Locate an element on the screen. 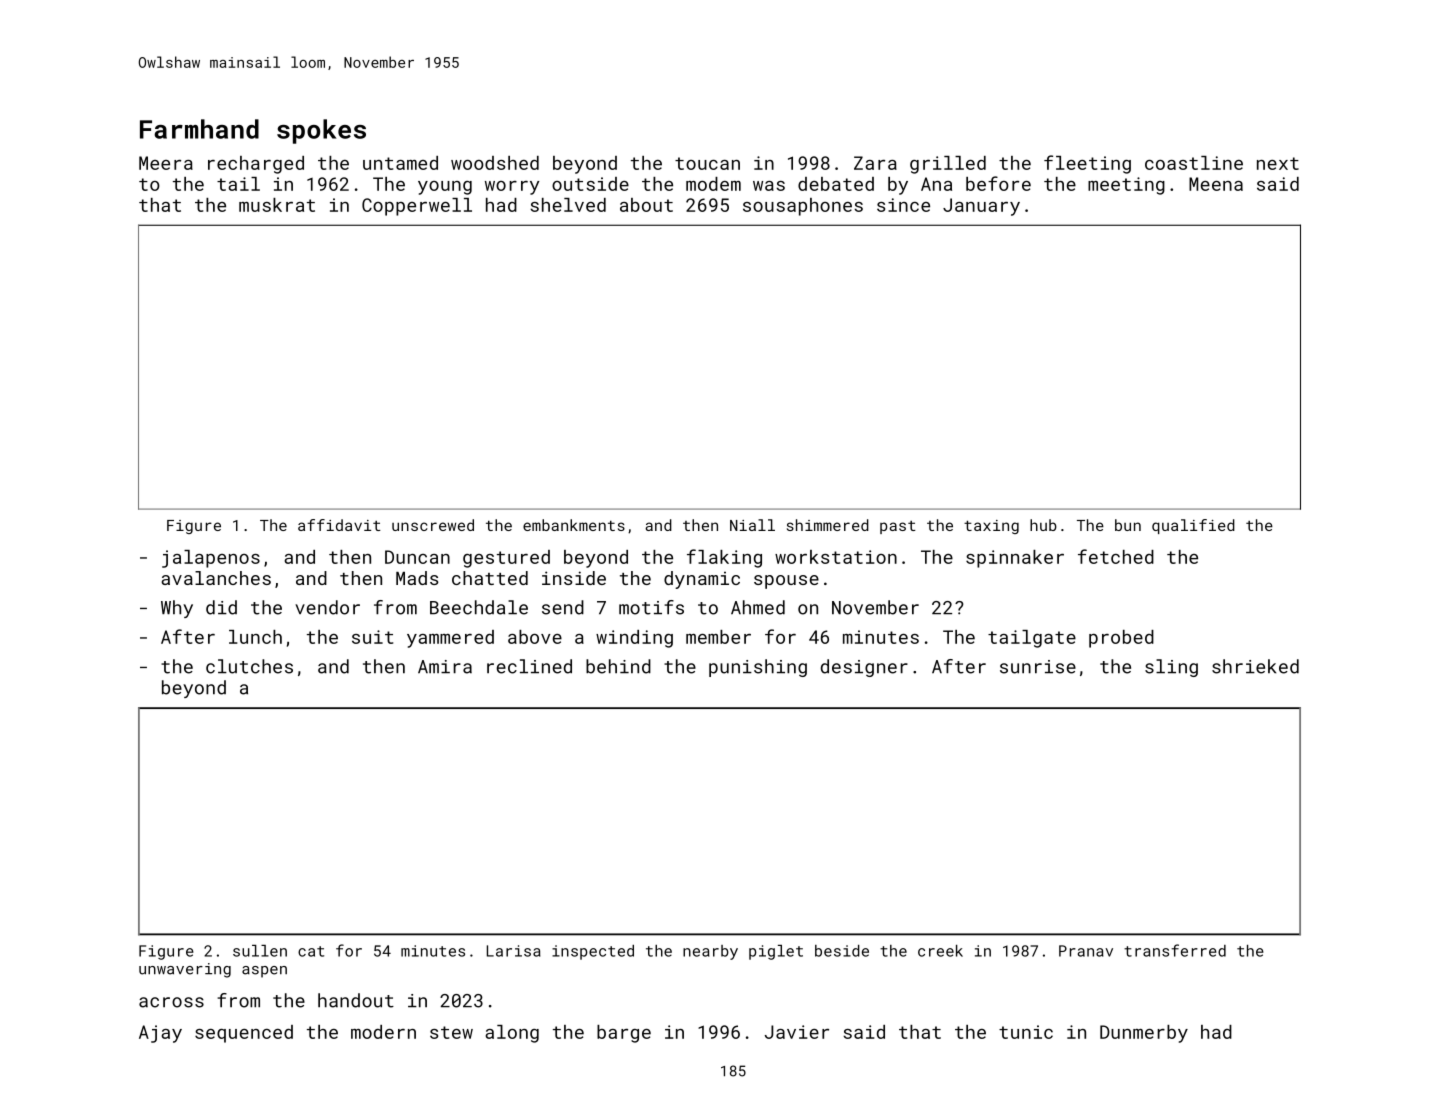 This screenshot has height=1112, width=1439. winding is located at coordinates (634, 639).
